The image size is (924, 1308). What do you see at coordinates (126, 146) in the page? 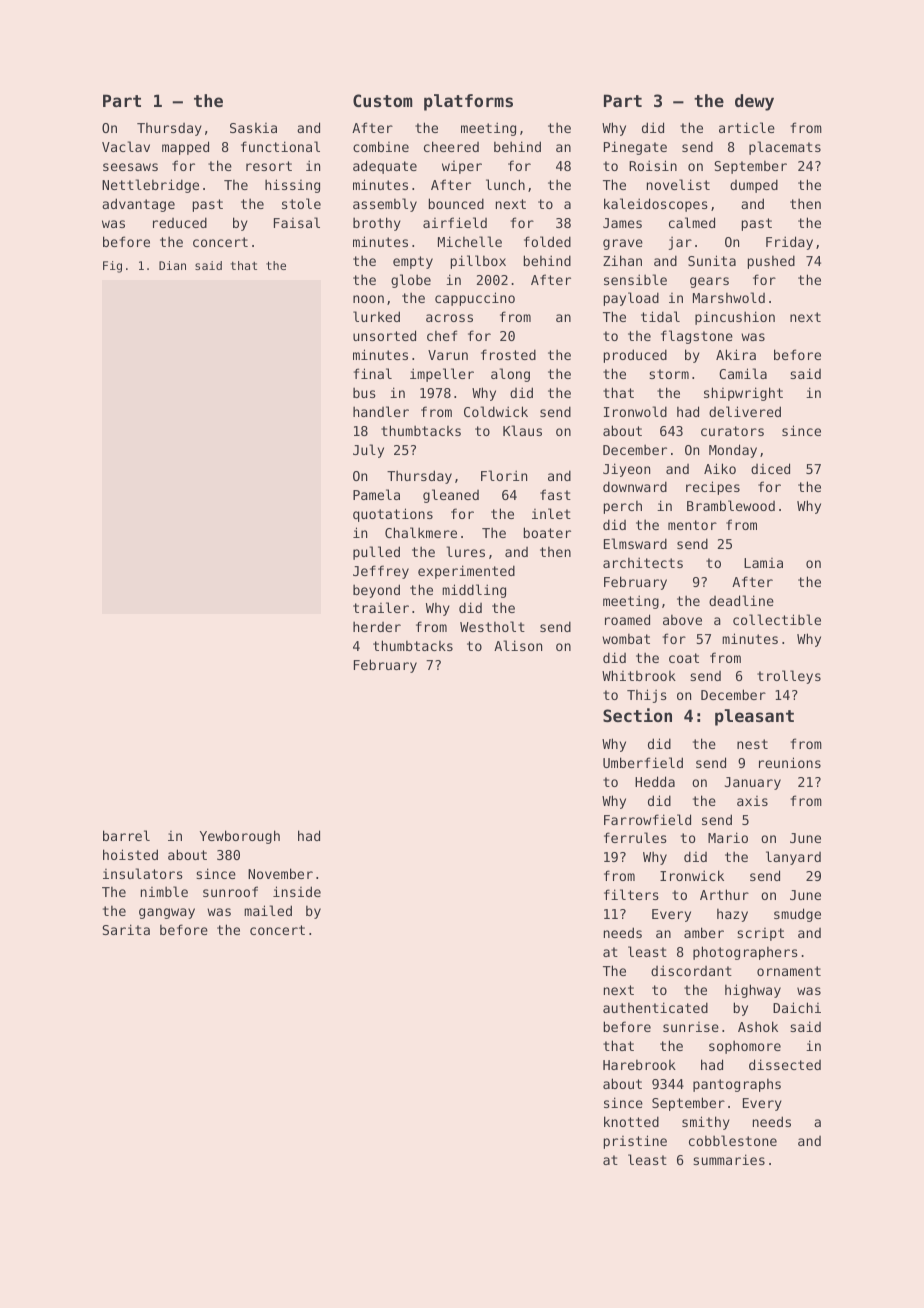
I see `Vaclav` at bounding box center [126, 146].
